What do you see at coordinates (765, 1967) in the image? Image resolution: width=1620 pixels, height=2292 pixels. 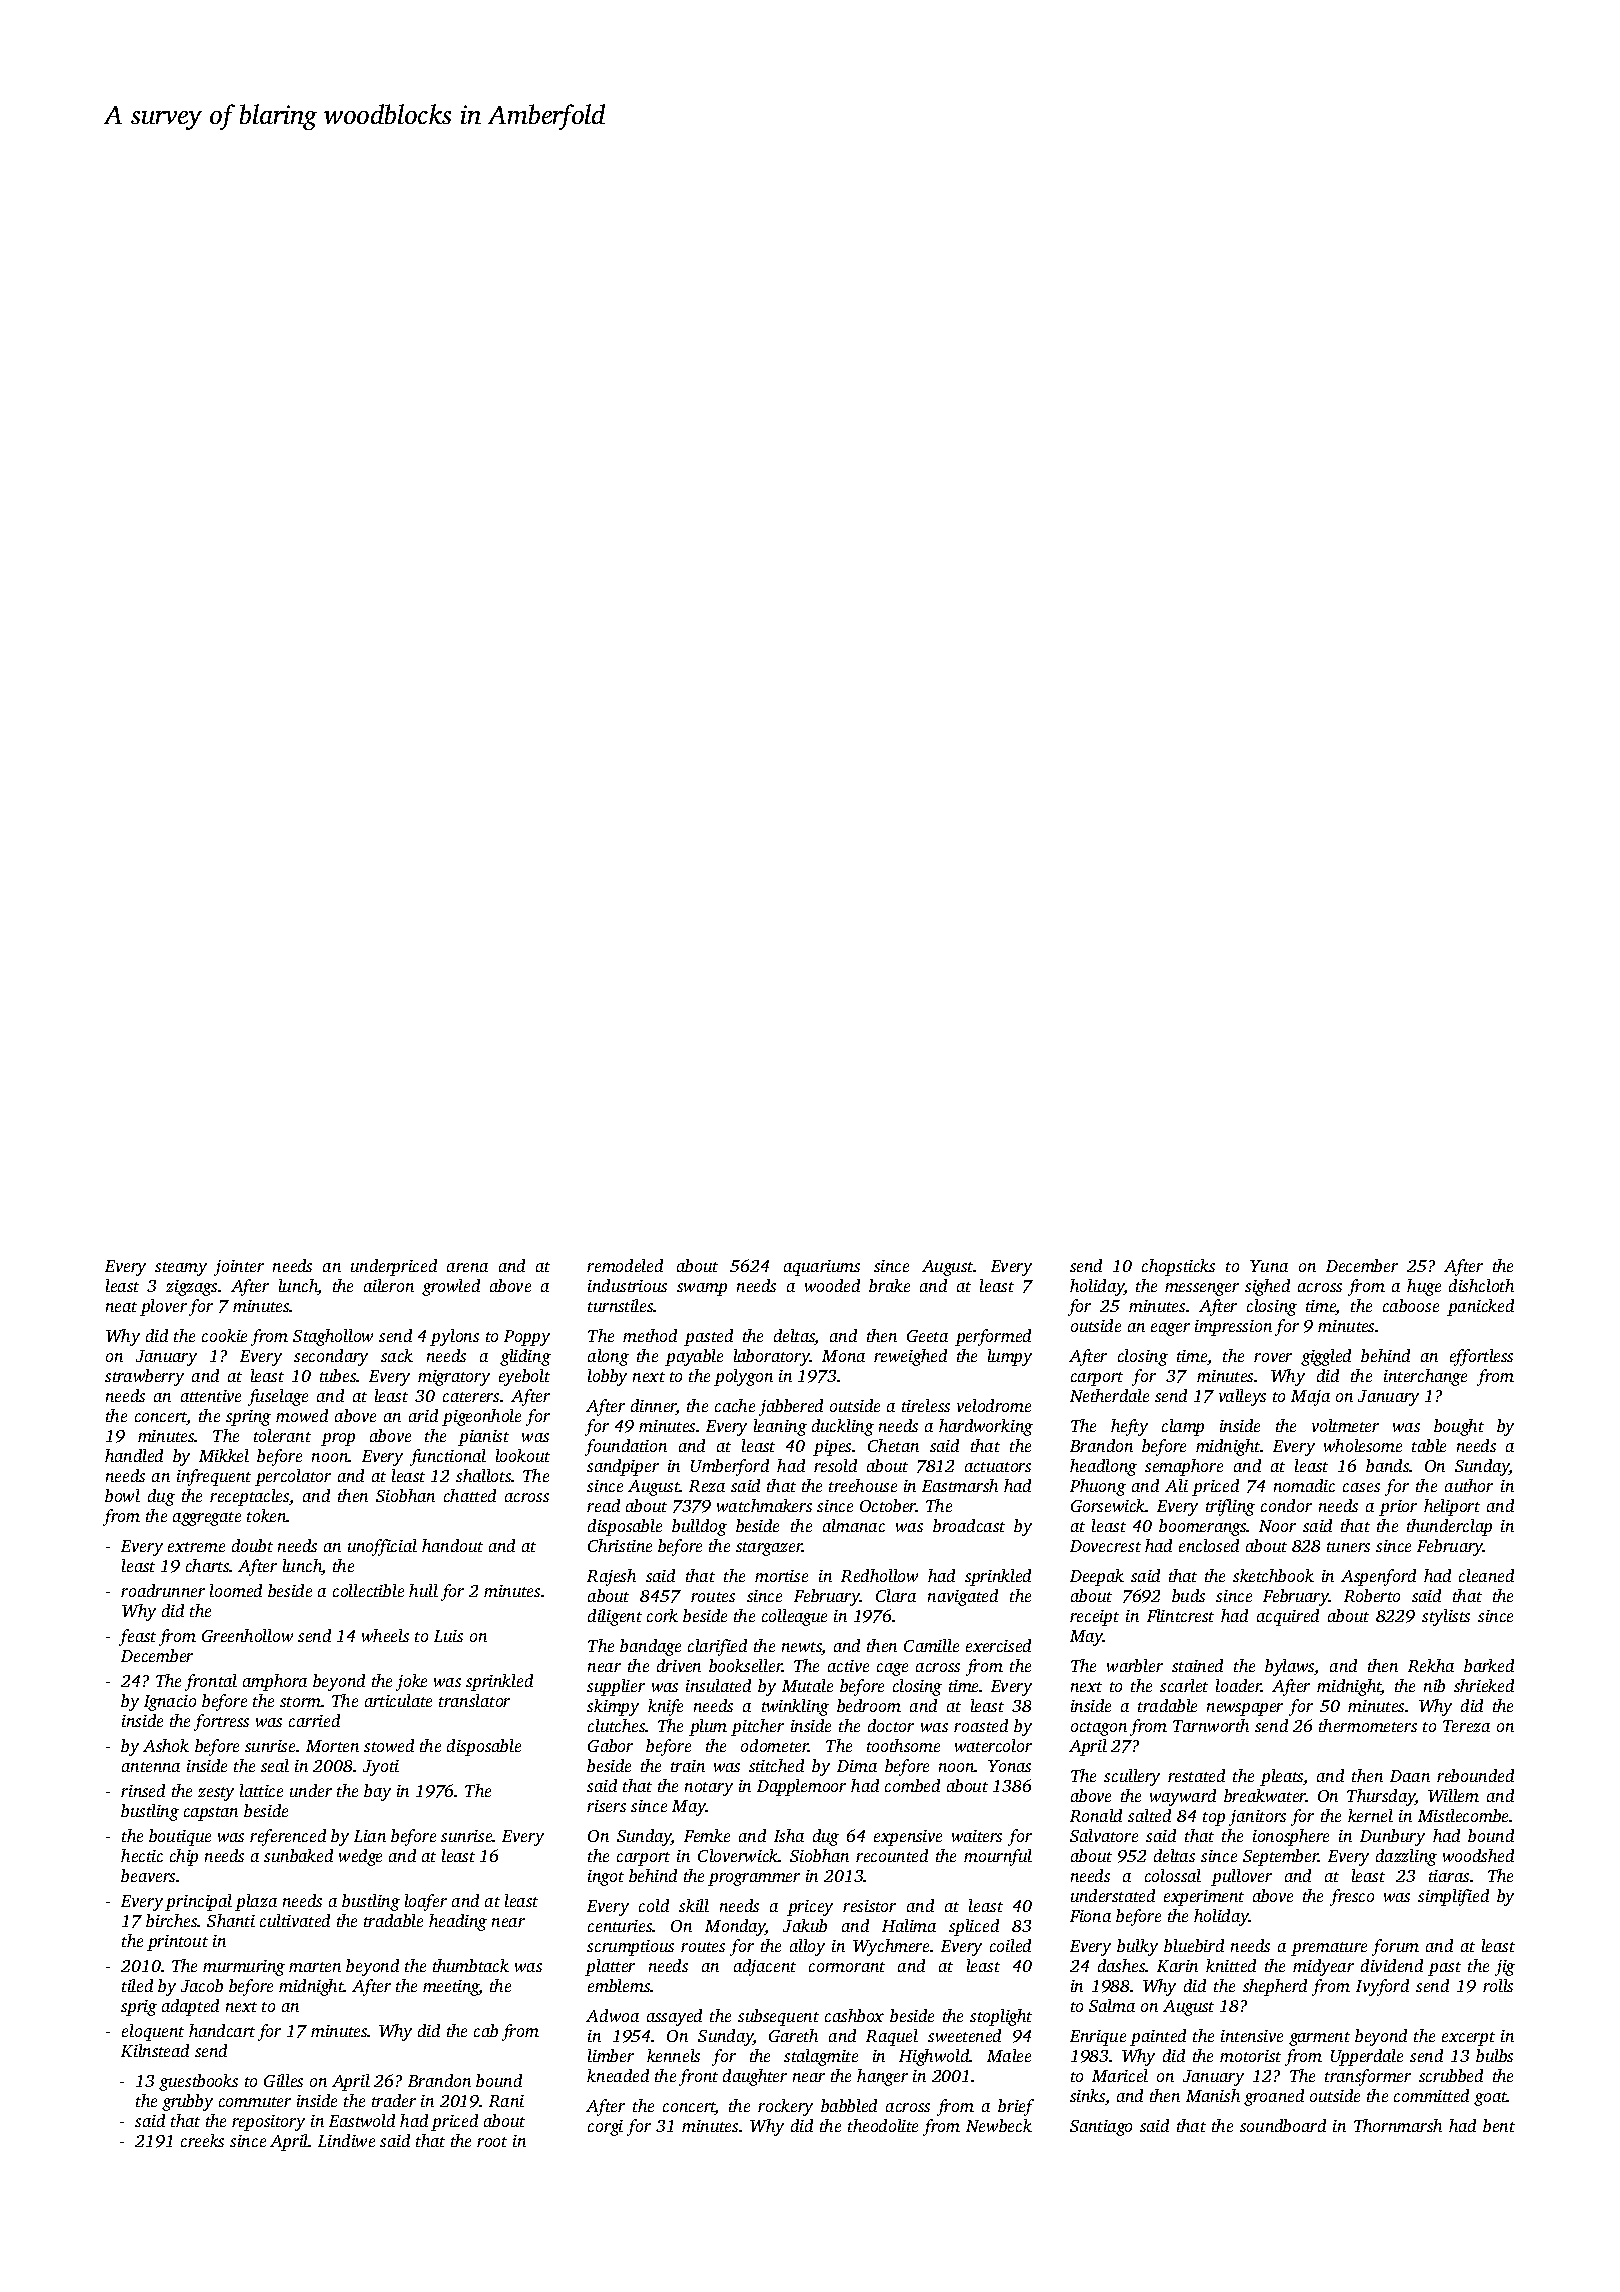 I see `adjacent` at bounding box center [765, 1967].
